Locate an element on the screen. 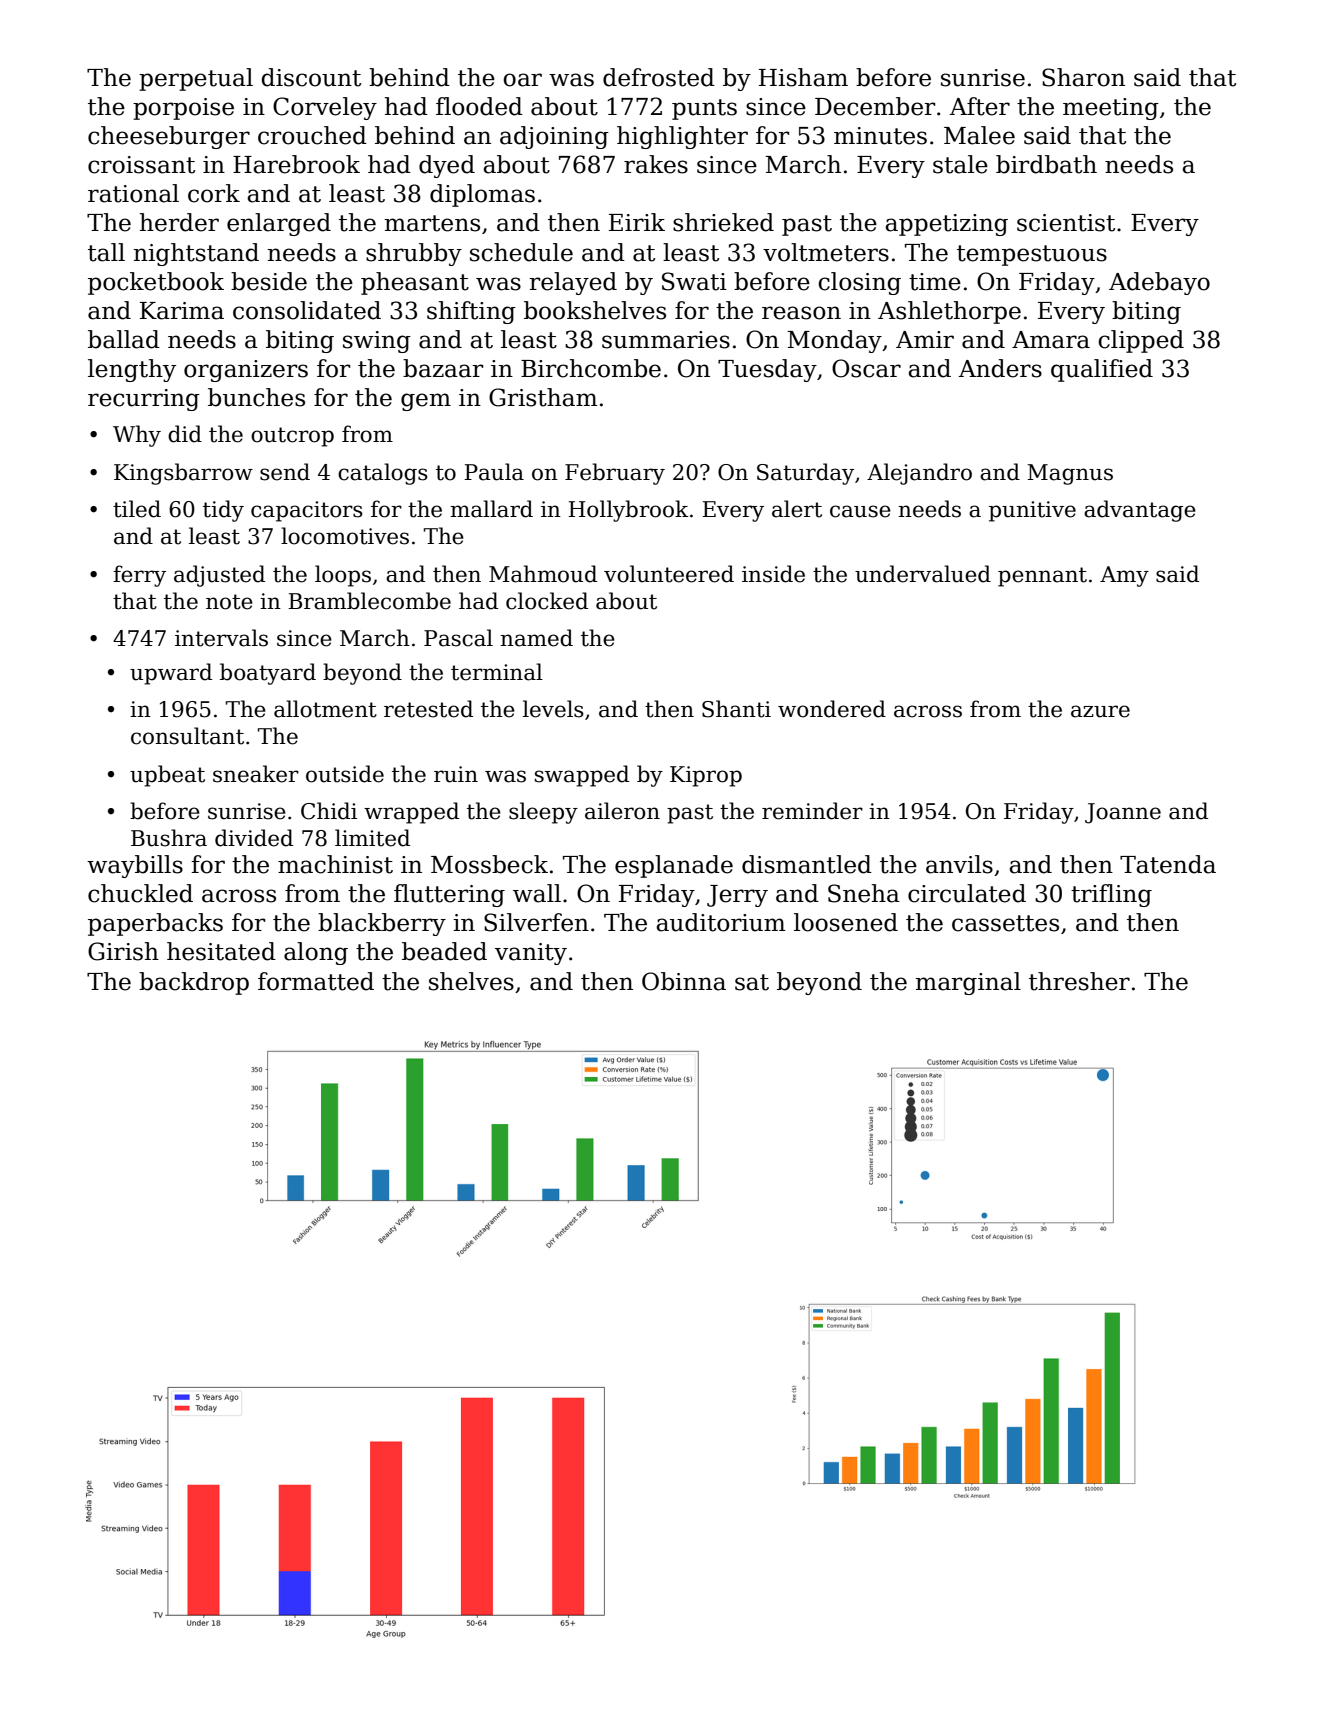 The height and width of the screenshot is (1718, 1327). auditorium is located at coordinates (720, 922).
